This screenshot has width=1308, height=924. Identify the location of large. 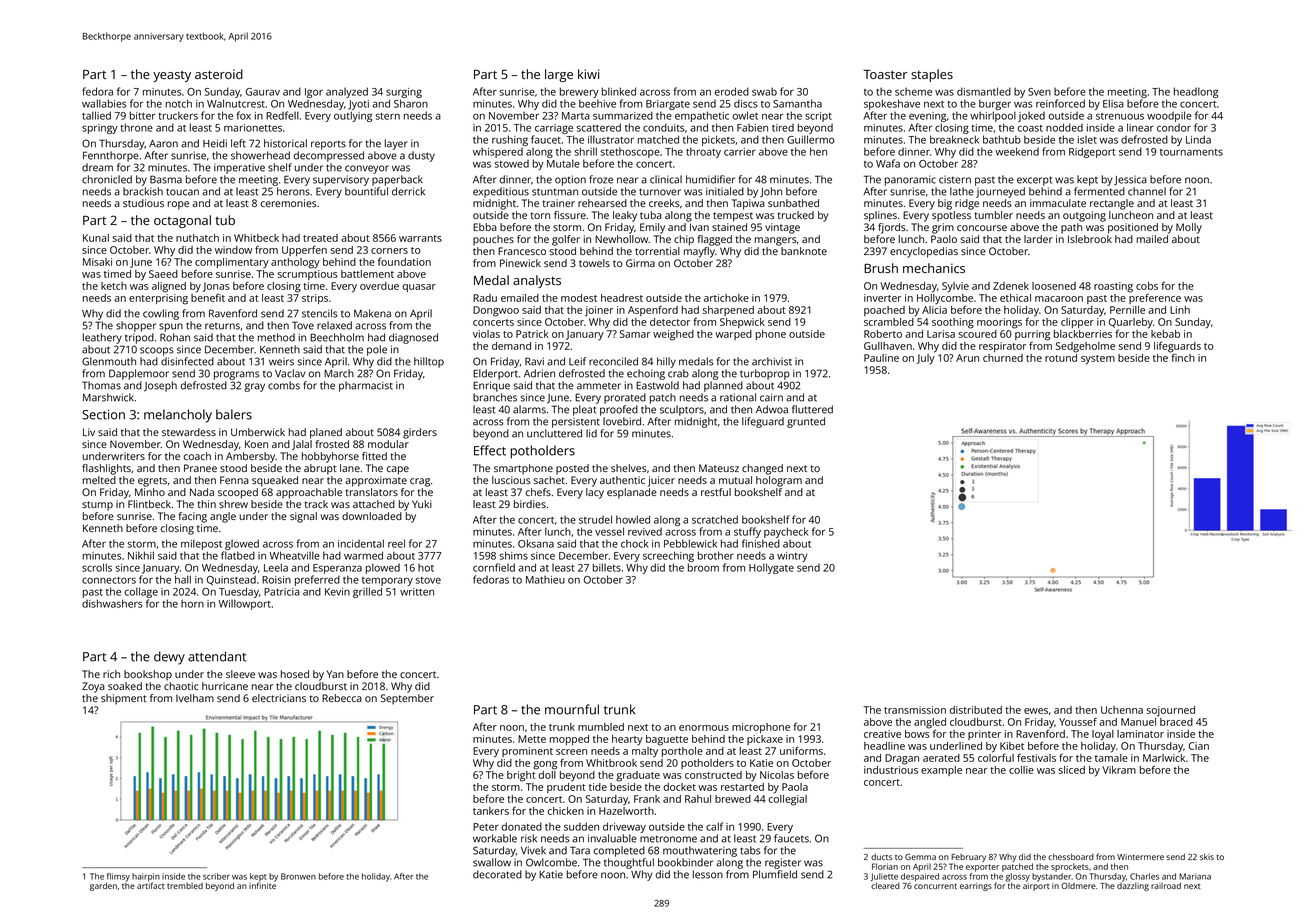
(559, 75).
